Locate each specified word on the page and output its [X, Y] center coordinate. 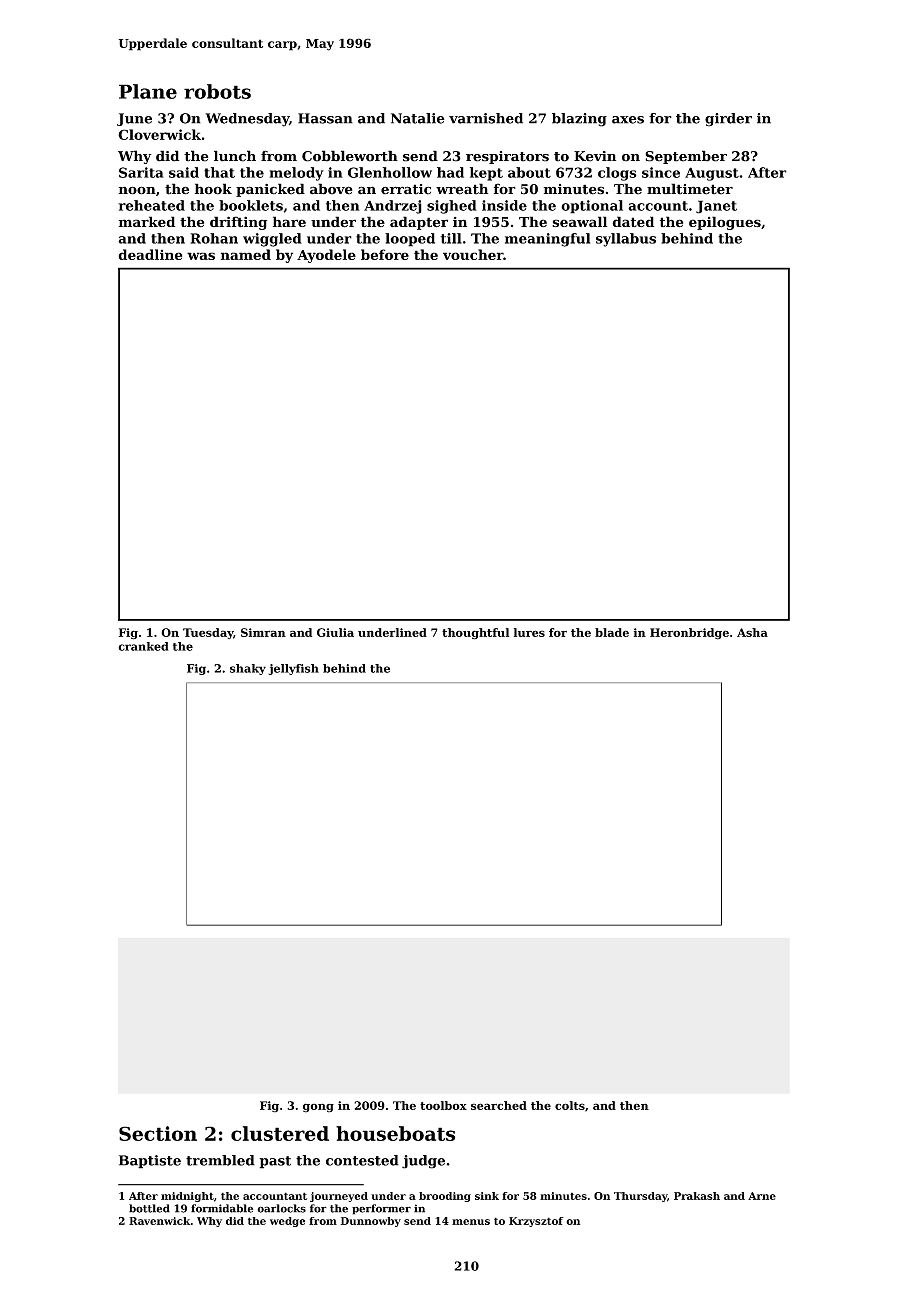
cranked [143, 646]
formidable [222, 1208]
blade [612, 632]
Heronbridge [689, 634]
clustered [280, 1133]
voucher [473, 254]
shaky [248, 669]
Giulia [335, 632]
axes [628, 120]
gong [318, 1108]
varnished [486, 118]
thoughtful [475, 634]
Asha [752, 632]
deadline [150, 254]
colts [570, 1105]
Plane [148, 91]
